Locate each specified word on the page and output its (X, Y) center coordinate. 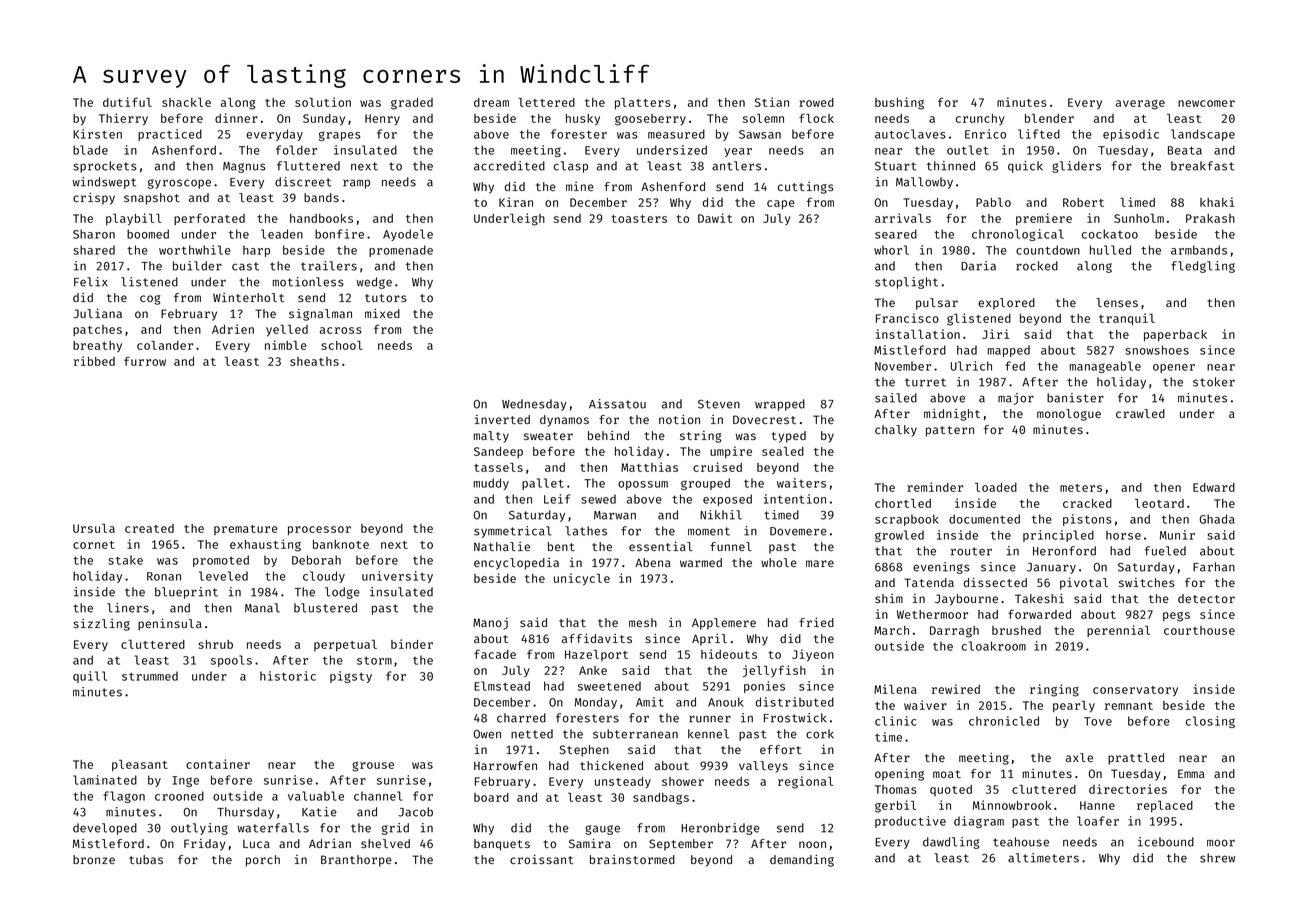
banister (1075, 398)
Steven (719, 404)
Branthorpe (356, 861)
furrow (145, 361)
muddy (491, 484)
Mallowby (924, 183)
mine (580, 186)
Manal (262, 608)
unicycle (582, 579)
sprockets (105, 167)
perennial (1118, 631)
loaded (996, 487)
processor (319, 530)
